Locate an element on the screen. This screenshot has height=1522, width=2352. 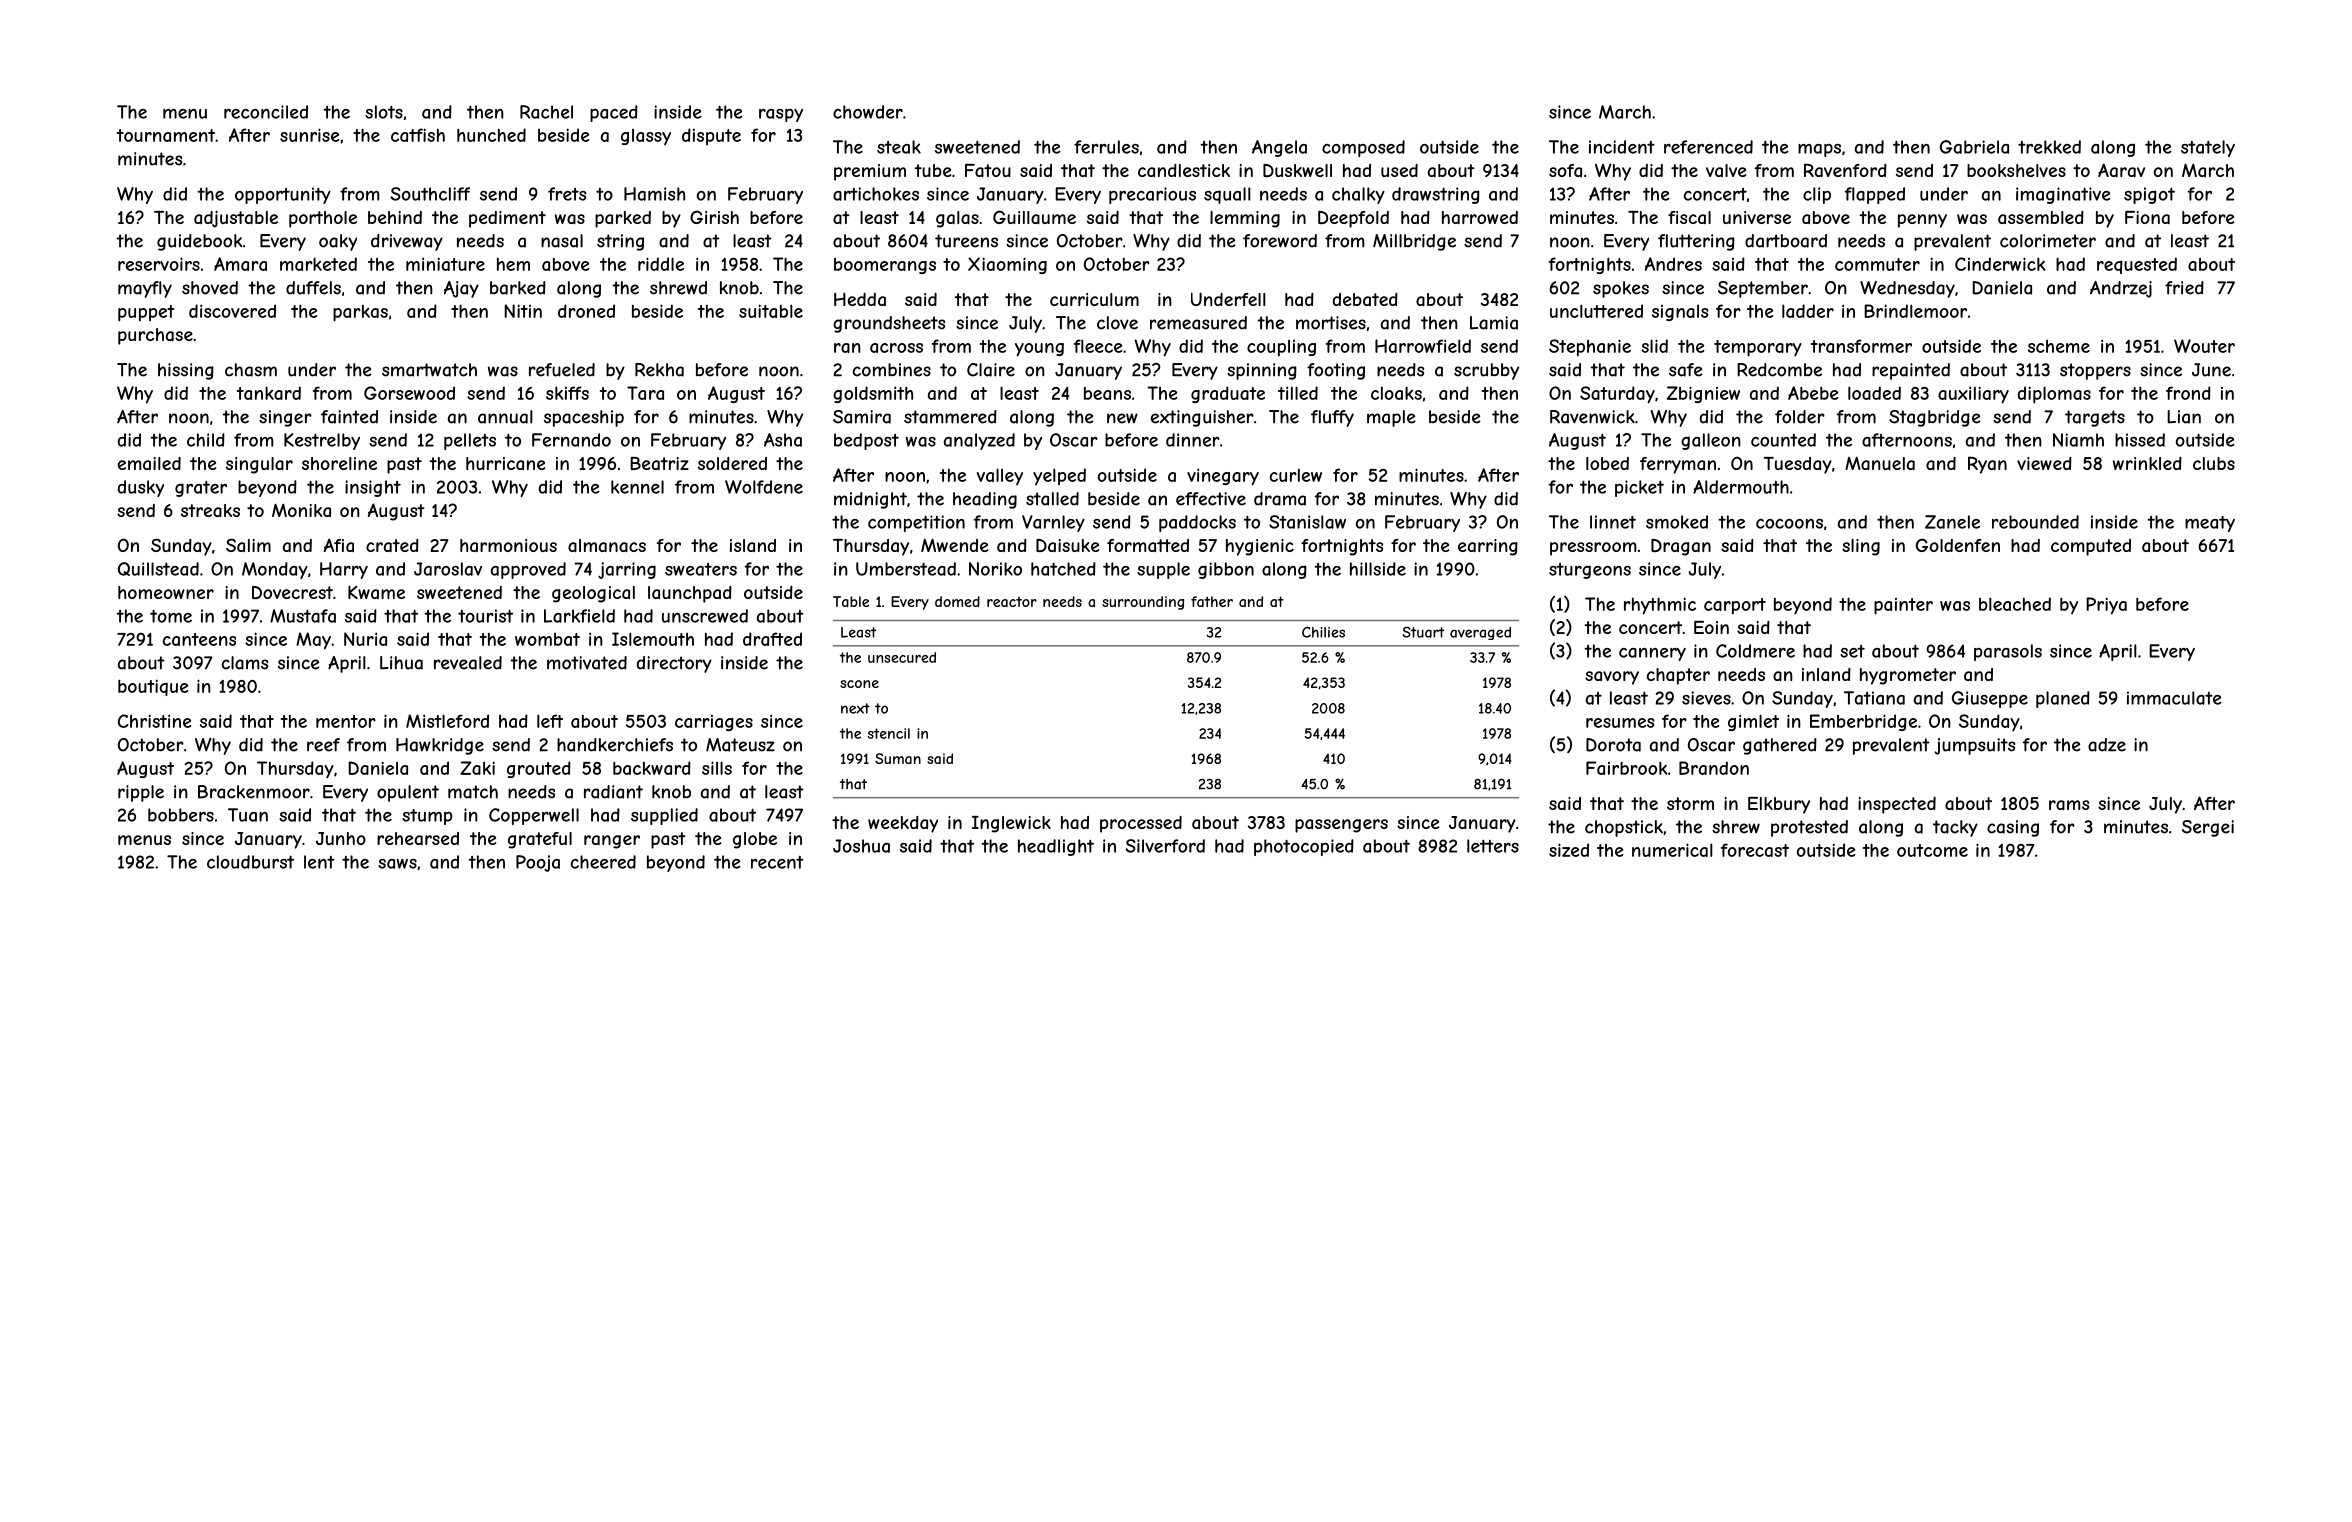
slots is located at coordinates (384, 112).
